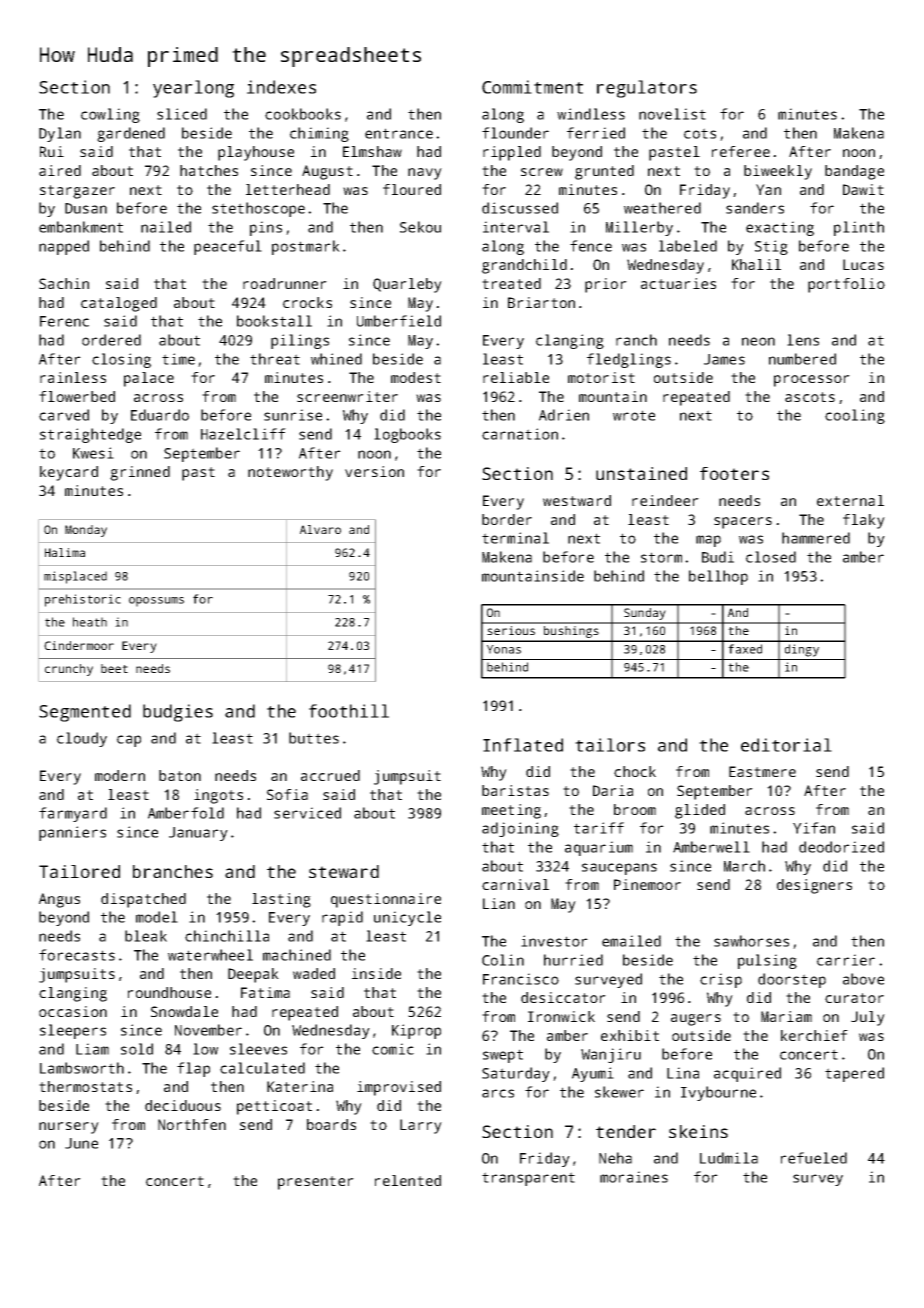  I want to click on biweekly, so click(778, 172).
